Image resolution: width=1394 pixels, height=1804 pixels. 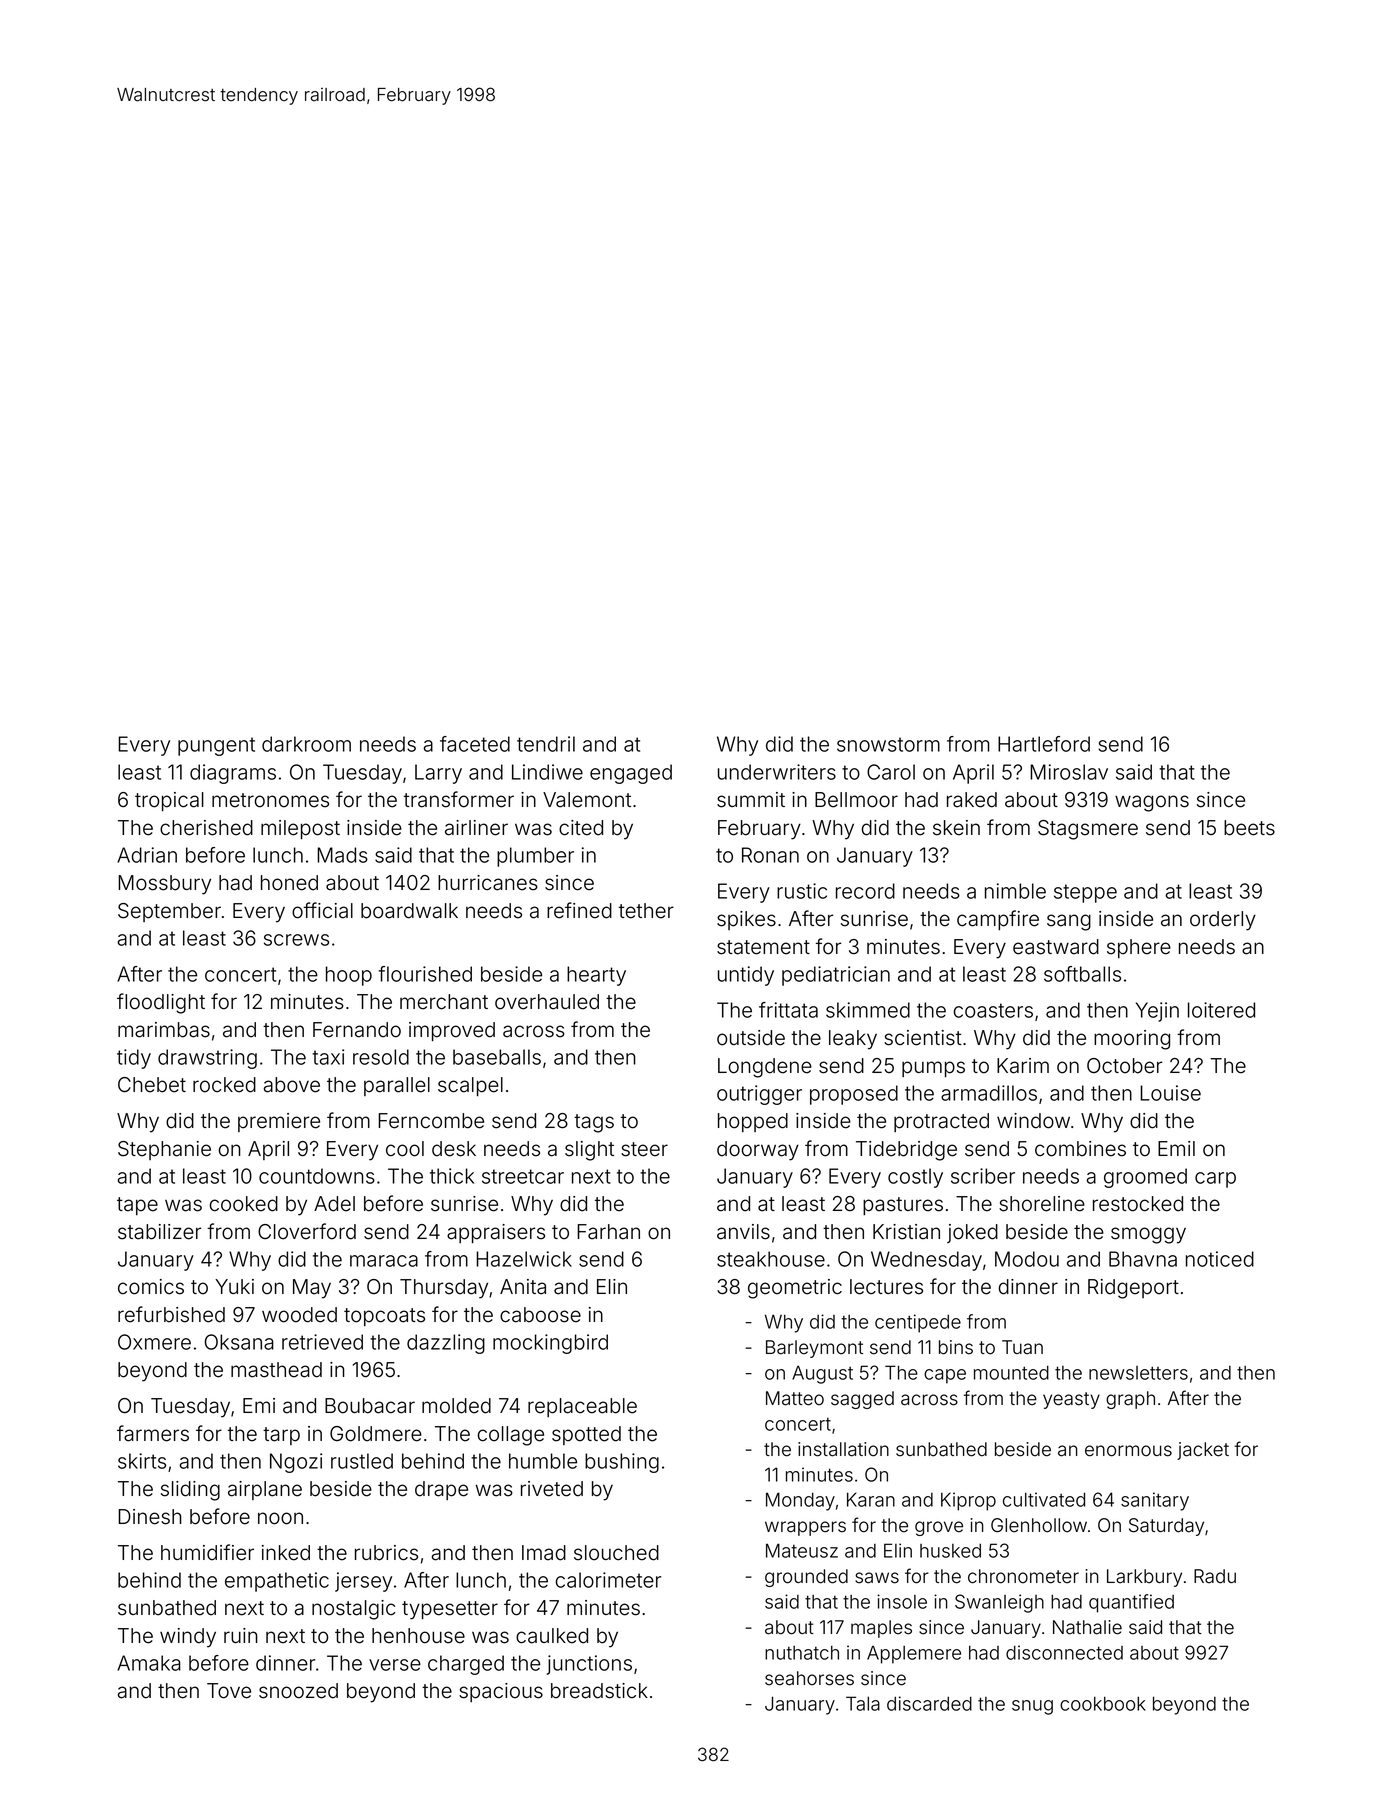 I want to click on Tove, so click(x=229, y=1691).
